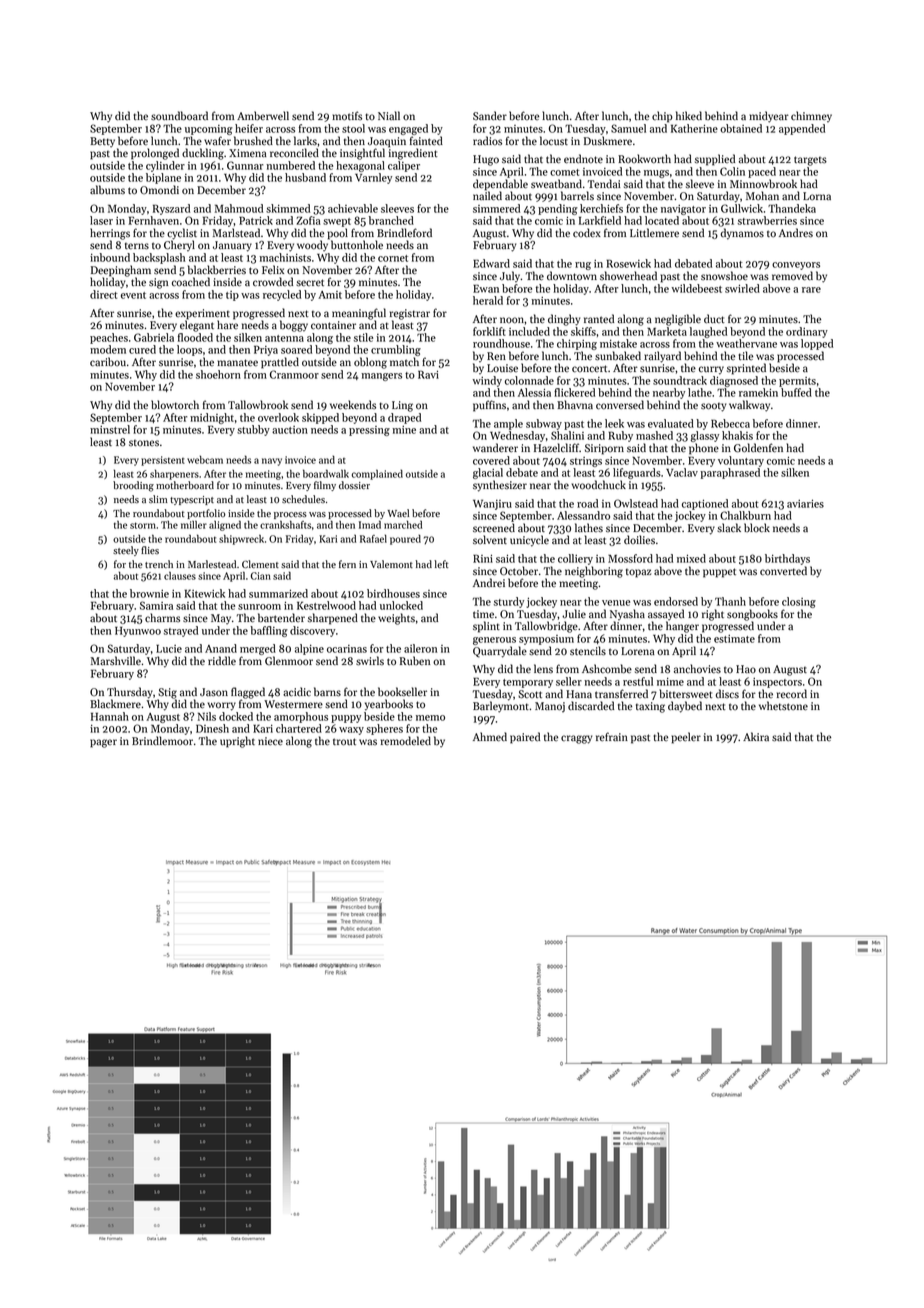 This screenshot has height=1308, width=924. Describe the element at coordinates (730, 473) in the screenshot. I see `paraphrased` at that location.
